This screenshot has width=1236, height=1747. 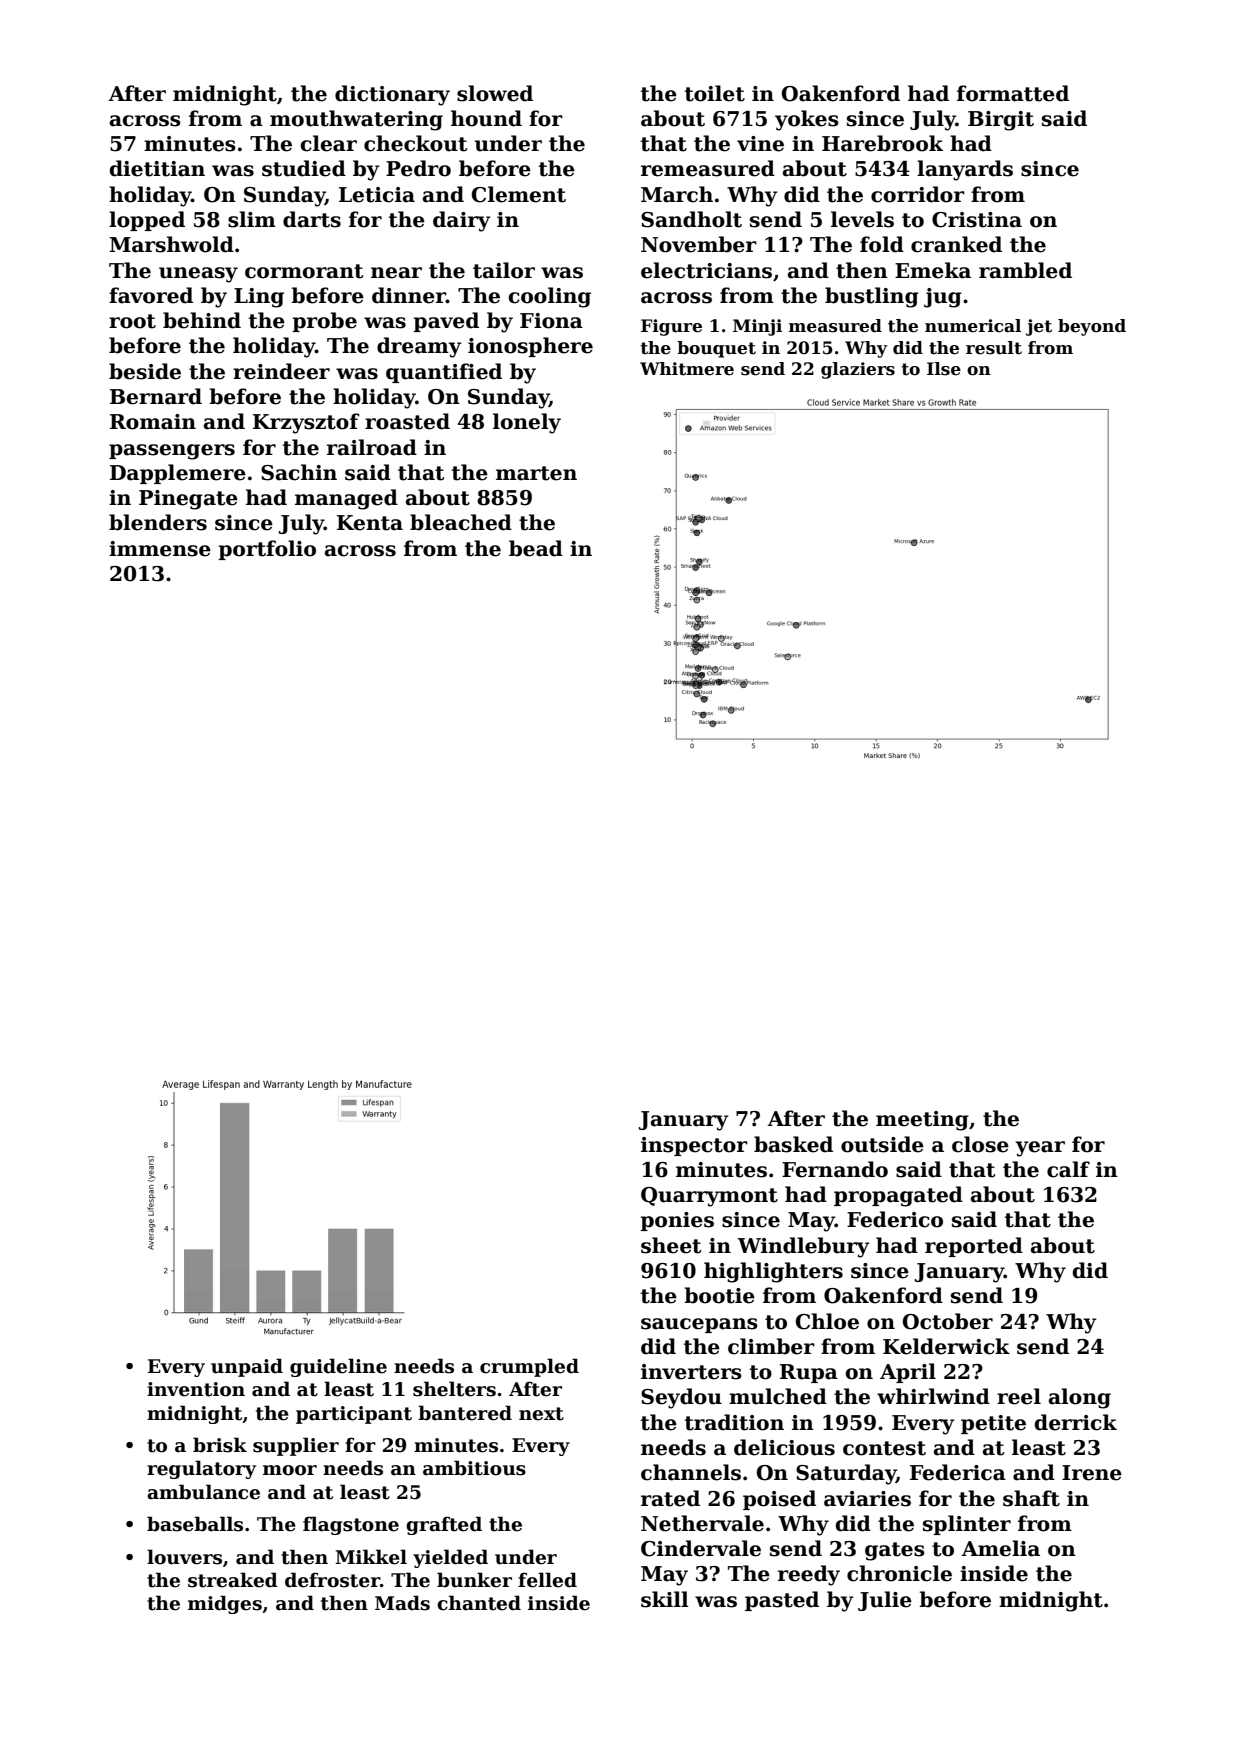 What do you see at coordinates (694, 1146) in the screenshot?
I see `inspector` at bounding box center [694, 1146].
